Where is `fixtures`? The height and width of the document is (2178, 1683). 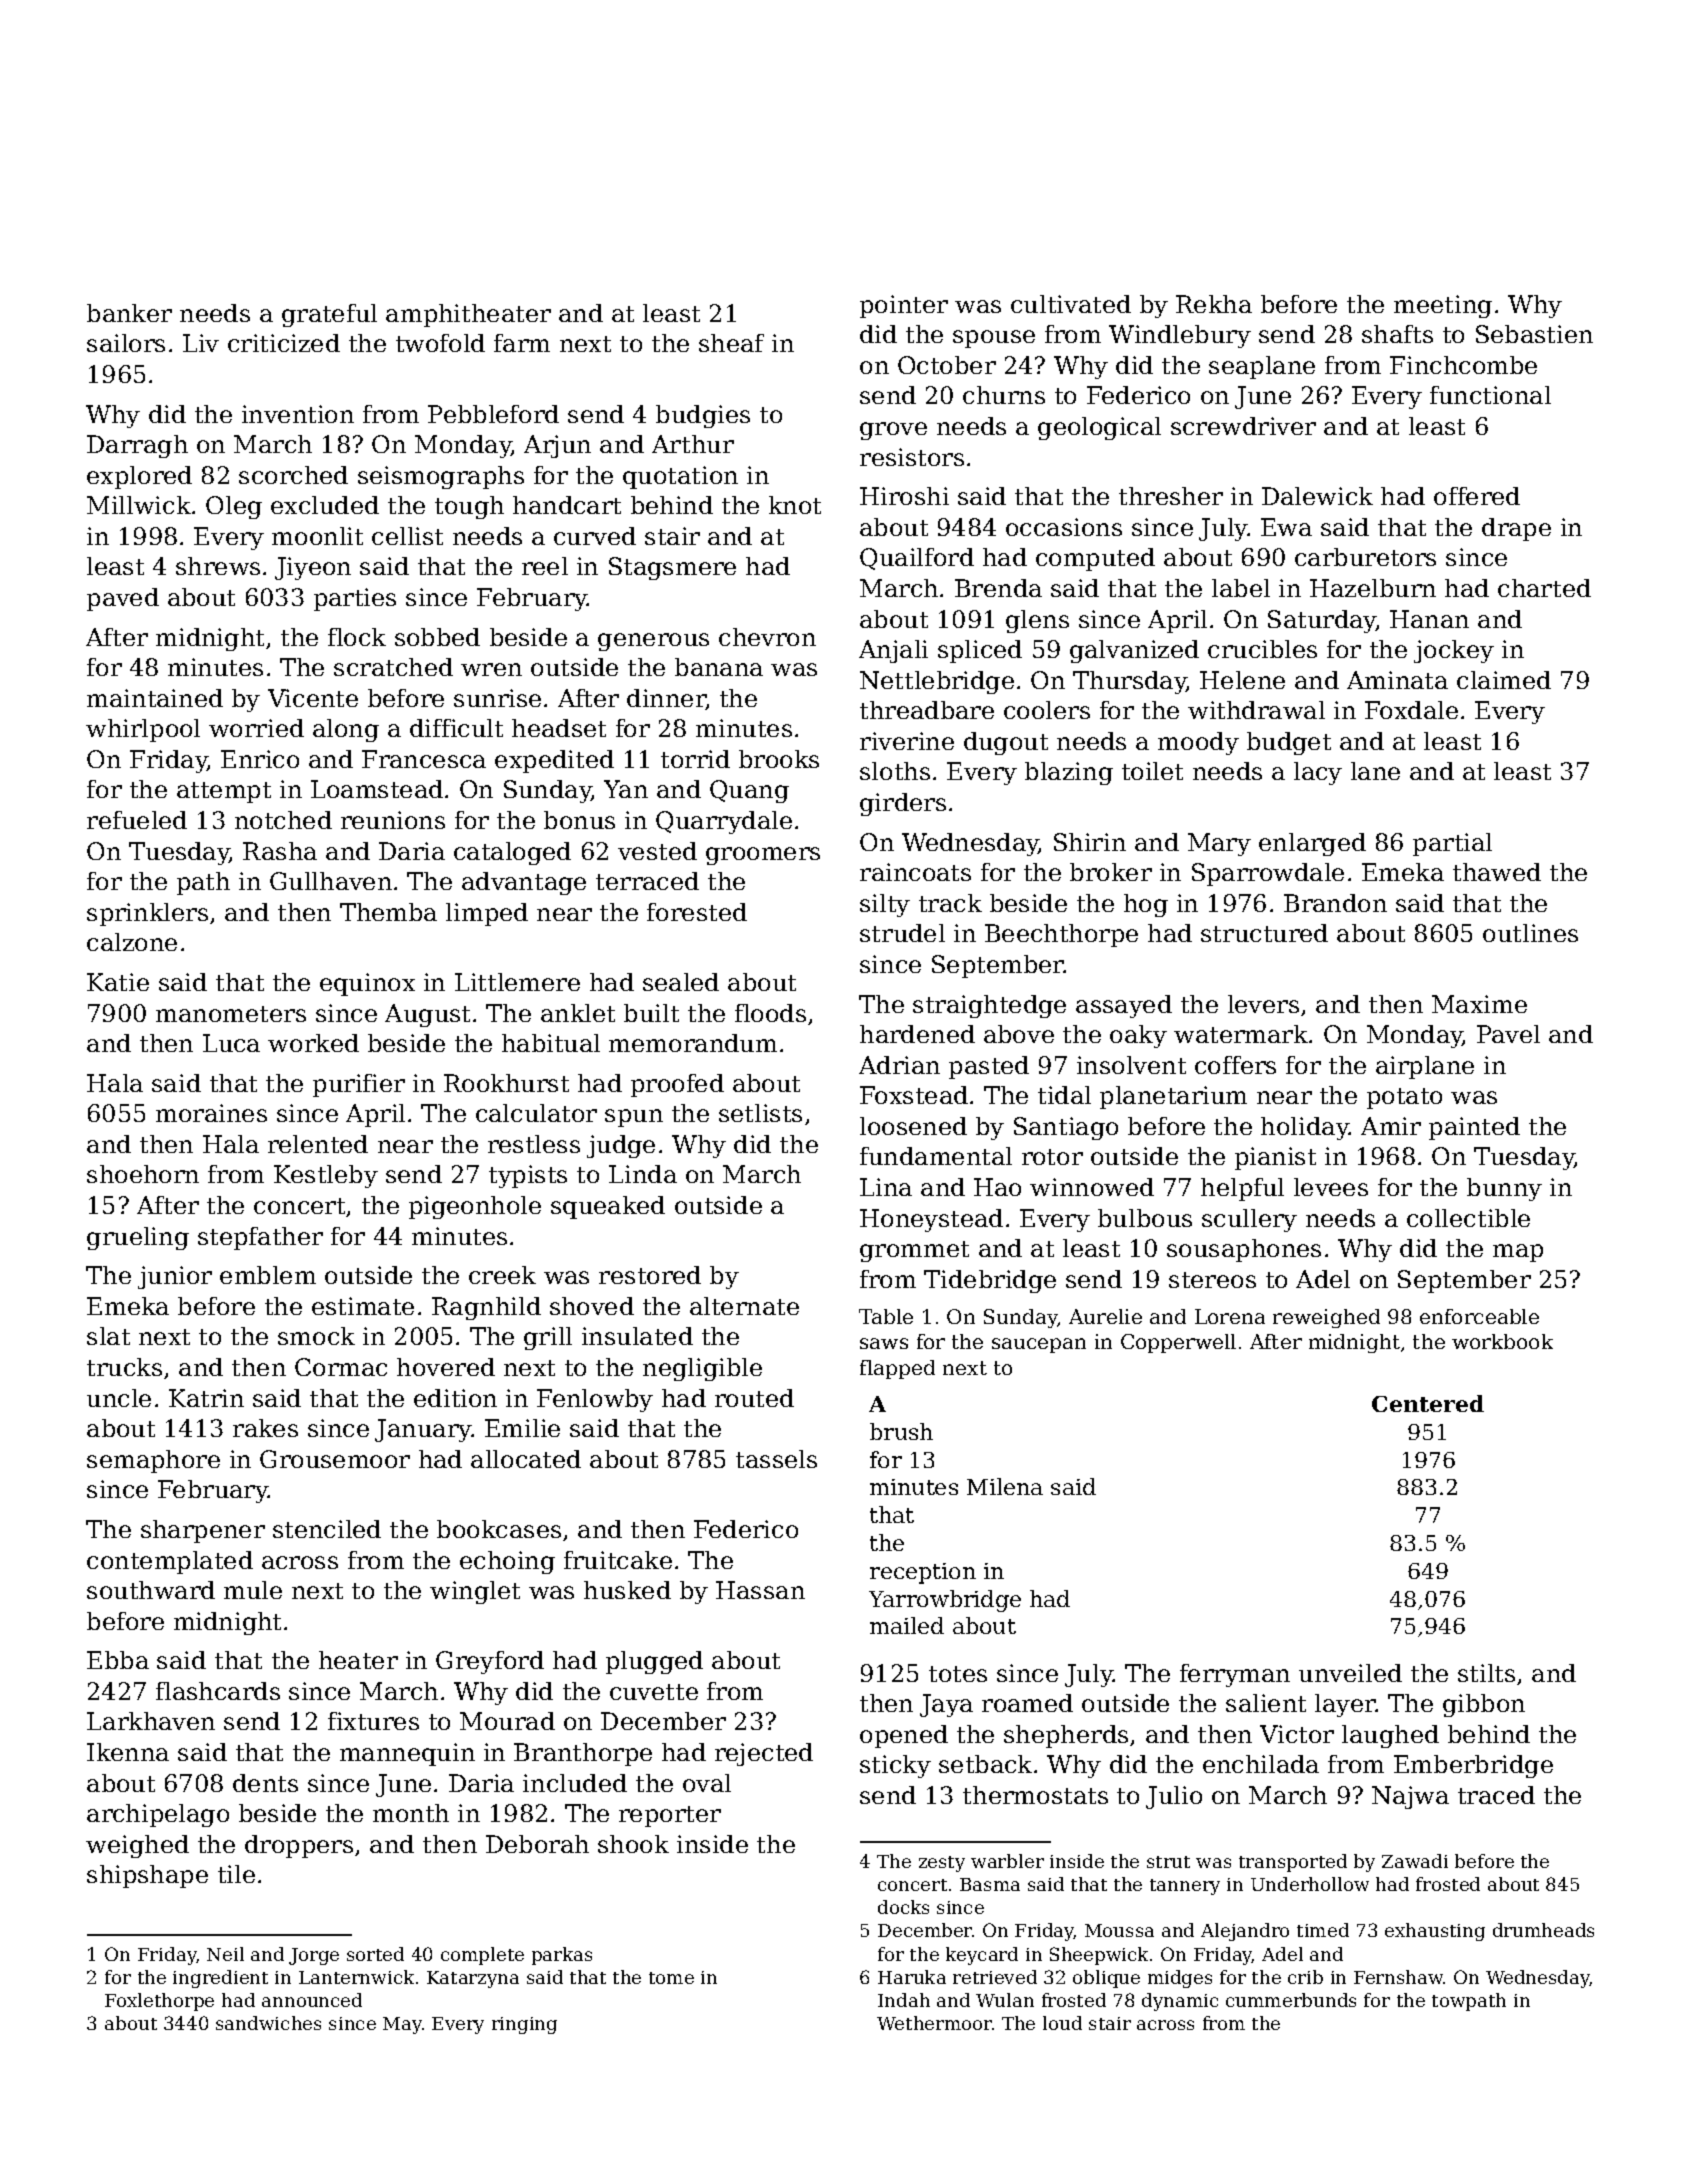 fixtures is located at coordinates (373, 1721).
